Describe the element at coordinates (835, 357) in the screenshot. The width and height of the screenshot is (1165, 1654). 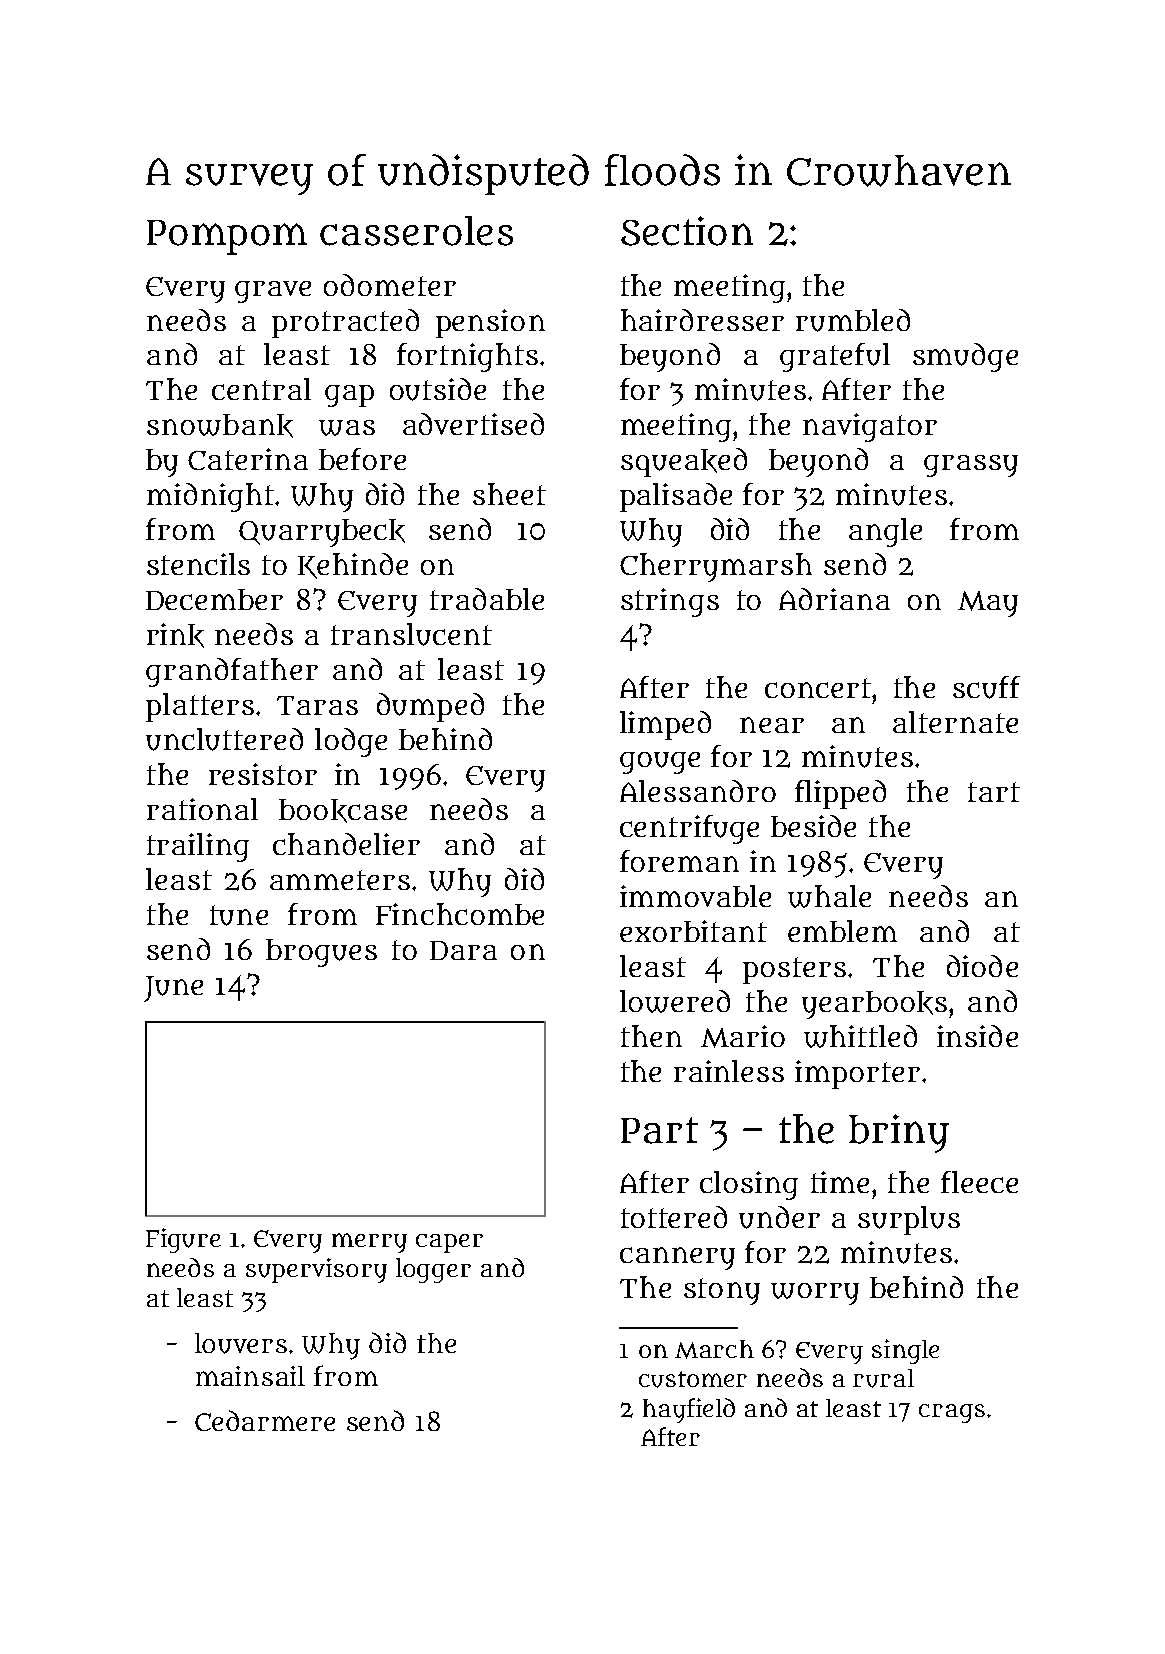
I see `grateful` at that location.
